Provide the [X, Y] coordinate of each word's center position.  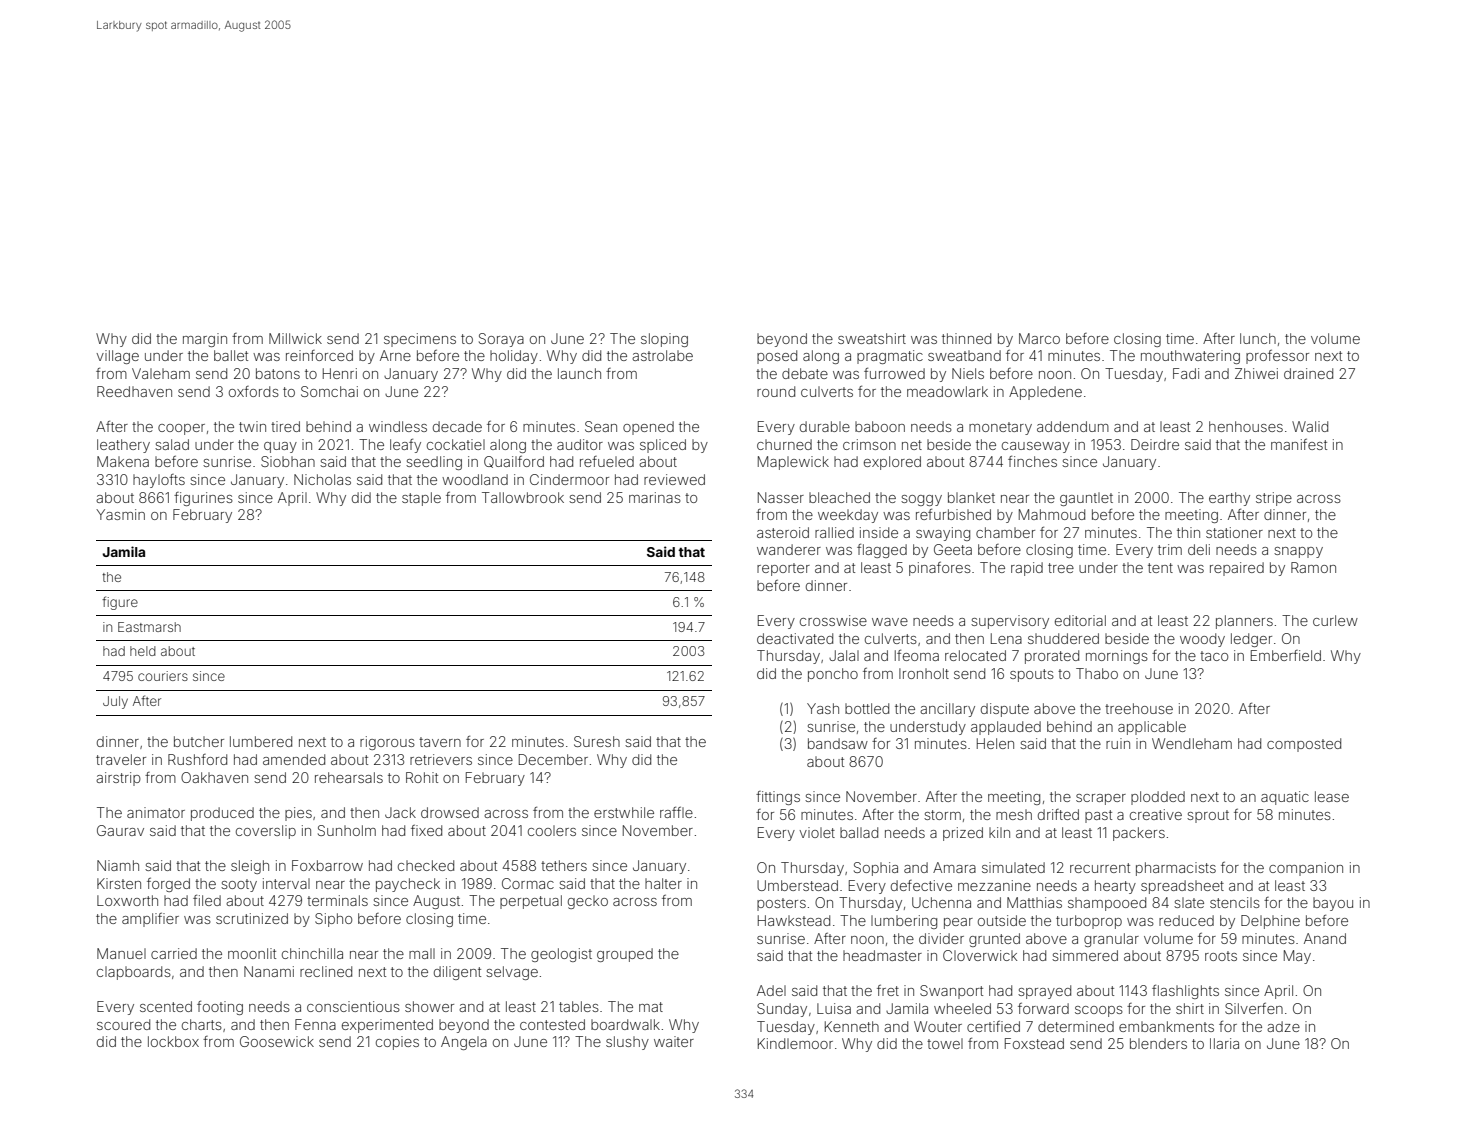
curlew [1335, 620]
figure [120, 603]
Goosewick [277, 1041]
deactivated [795, 638]
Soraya [501, 340]
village [117, 357]
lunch [1258, 338]
